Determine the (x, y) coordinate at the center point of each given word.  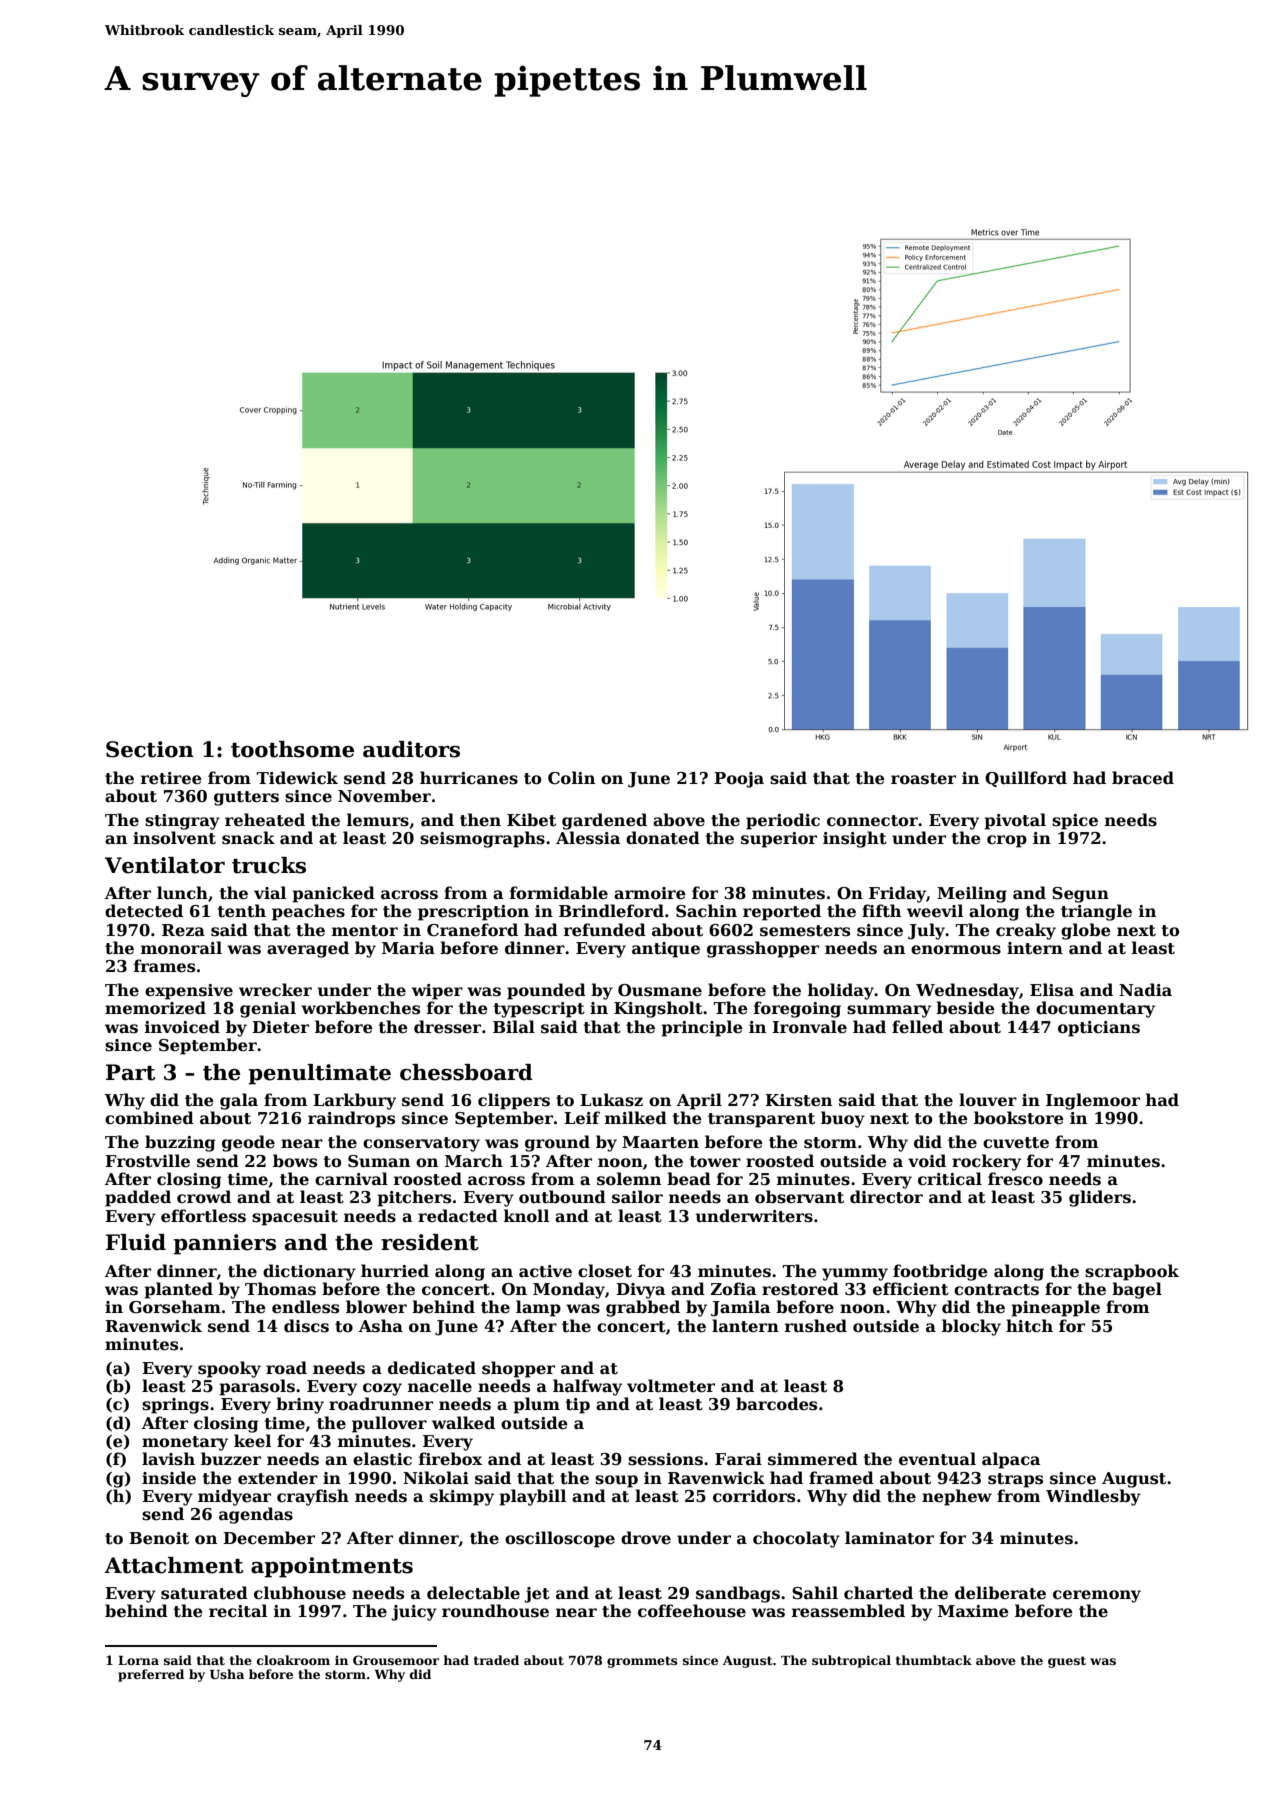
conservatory (421, 1144)
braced (1143, 778)
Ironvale (809, 1027)
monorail (181, 948)
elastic (382, 1459)
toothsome (292, 749)
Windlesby (1093, 1497)
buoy (843, 1119)
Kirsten (798, 1100)
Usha (227, 1674)
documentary (1095, 1009)
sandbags (738, 1594)
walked (463, 1422)
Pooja (739, 780)
